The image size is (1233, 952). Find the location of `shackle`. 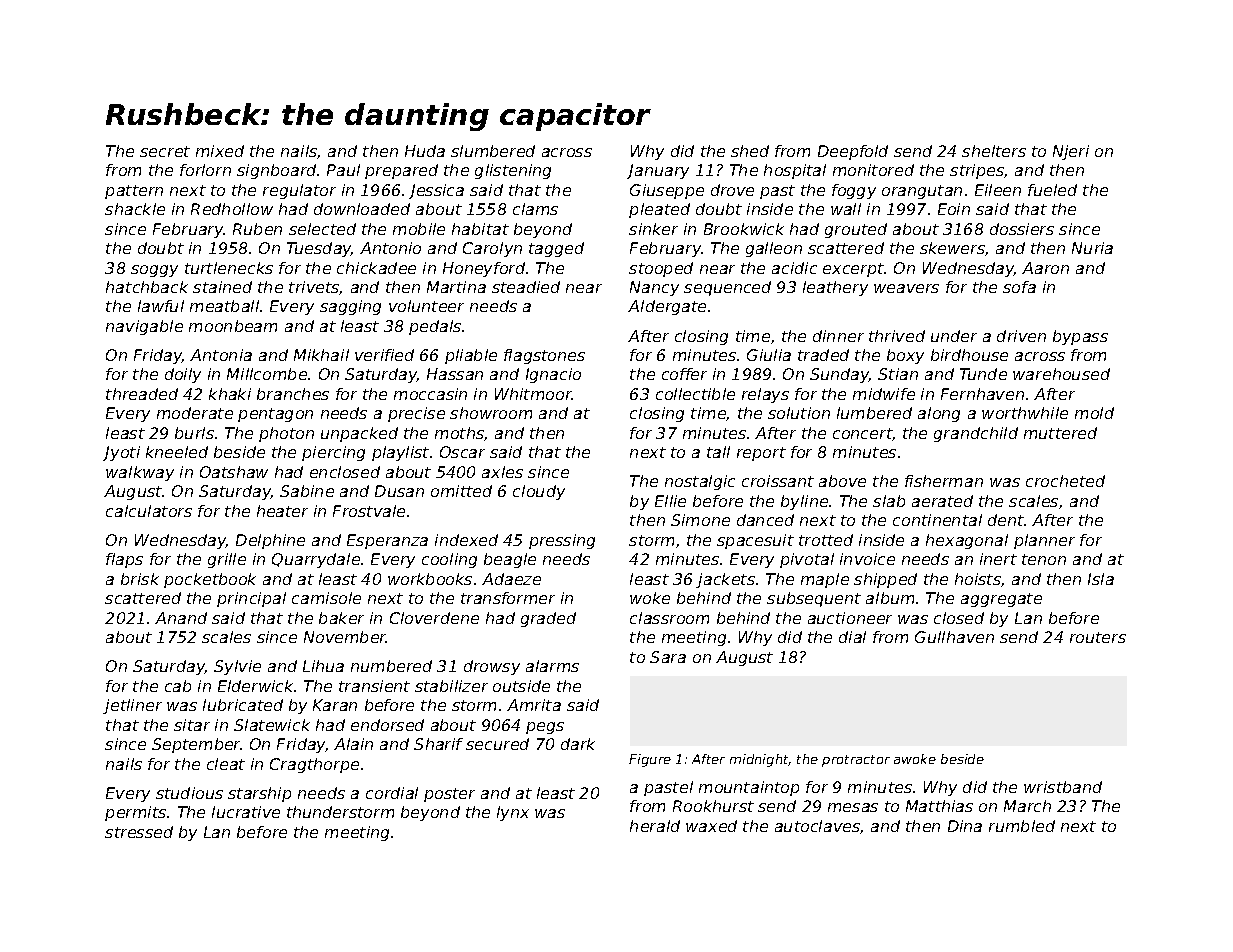

shackle is located at coordinates (135, 209).
